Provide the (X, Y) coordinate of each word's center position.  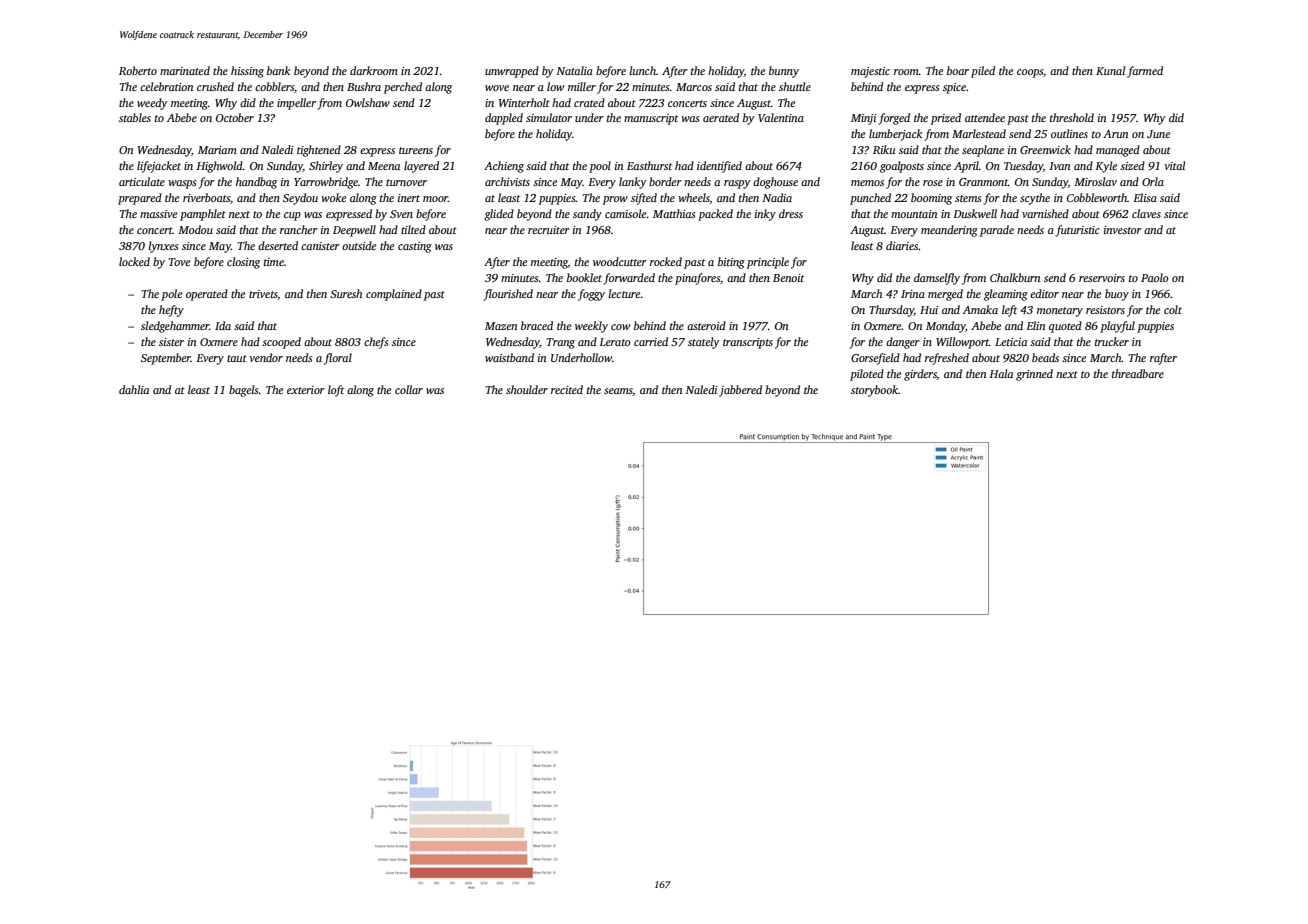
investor (1123, 230)
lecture (624, 293)
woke (333, 197)
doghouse (775, 183)
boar (958, 70)
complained (394, 295)
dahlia (134, 389)
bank (278, 70)
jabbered (740, 391)
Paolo (1155, 277)
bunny (784, 72)
